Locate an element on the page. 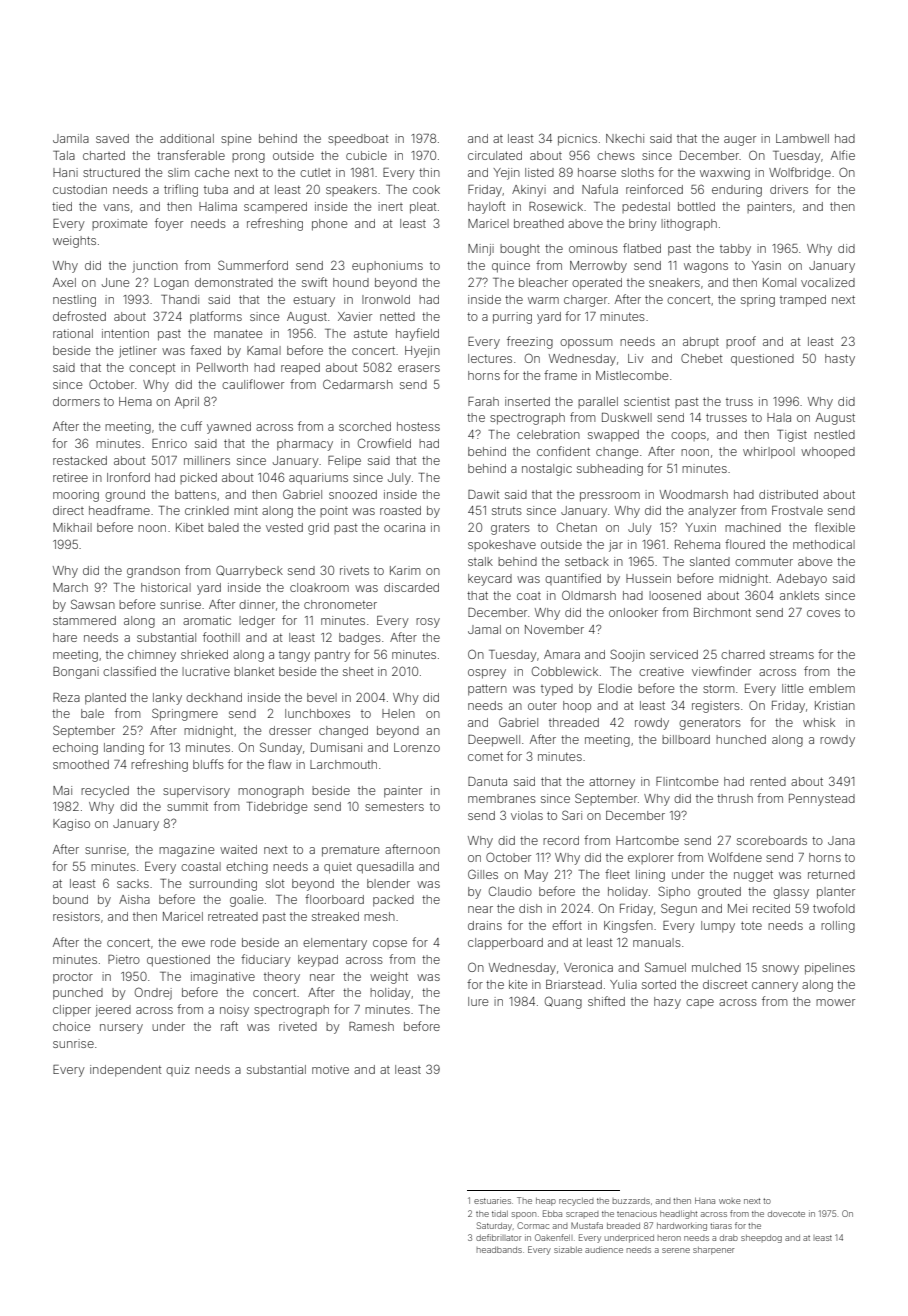 The height and width of the image is (1316, 908). independent is located at coordinates (125, 1071).
